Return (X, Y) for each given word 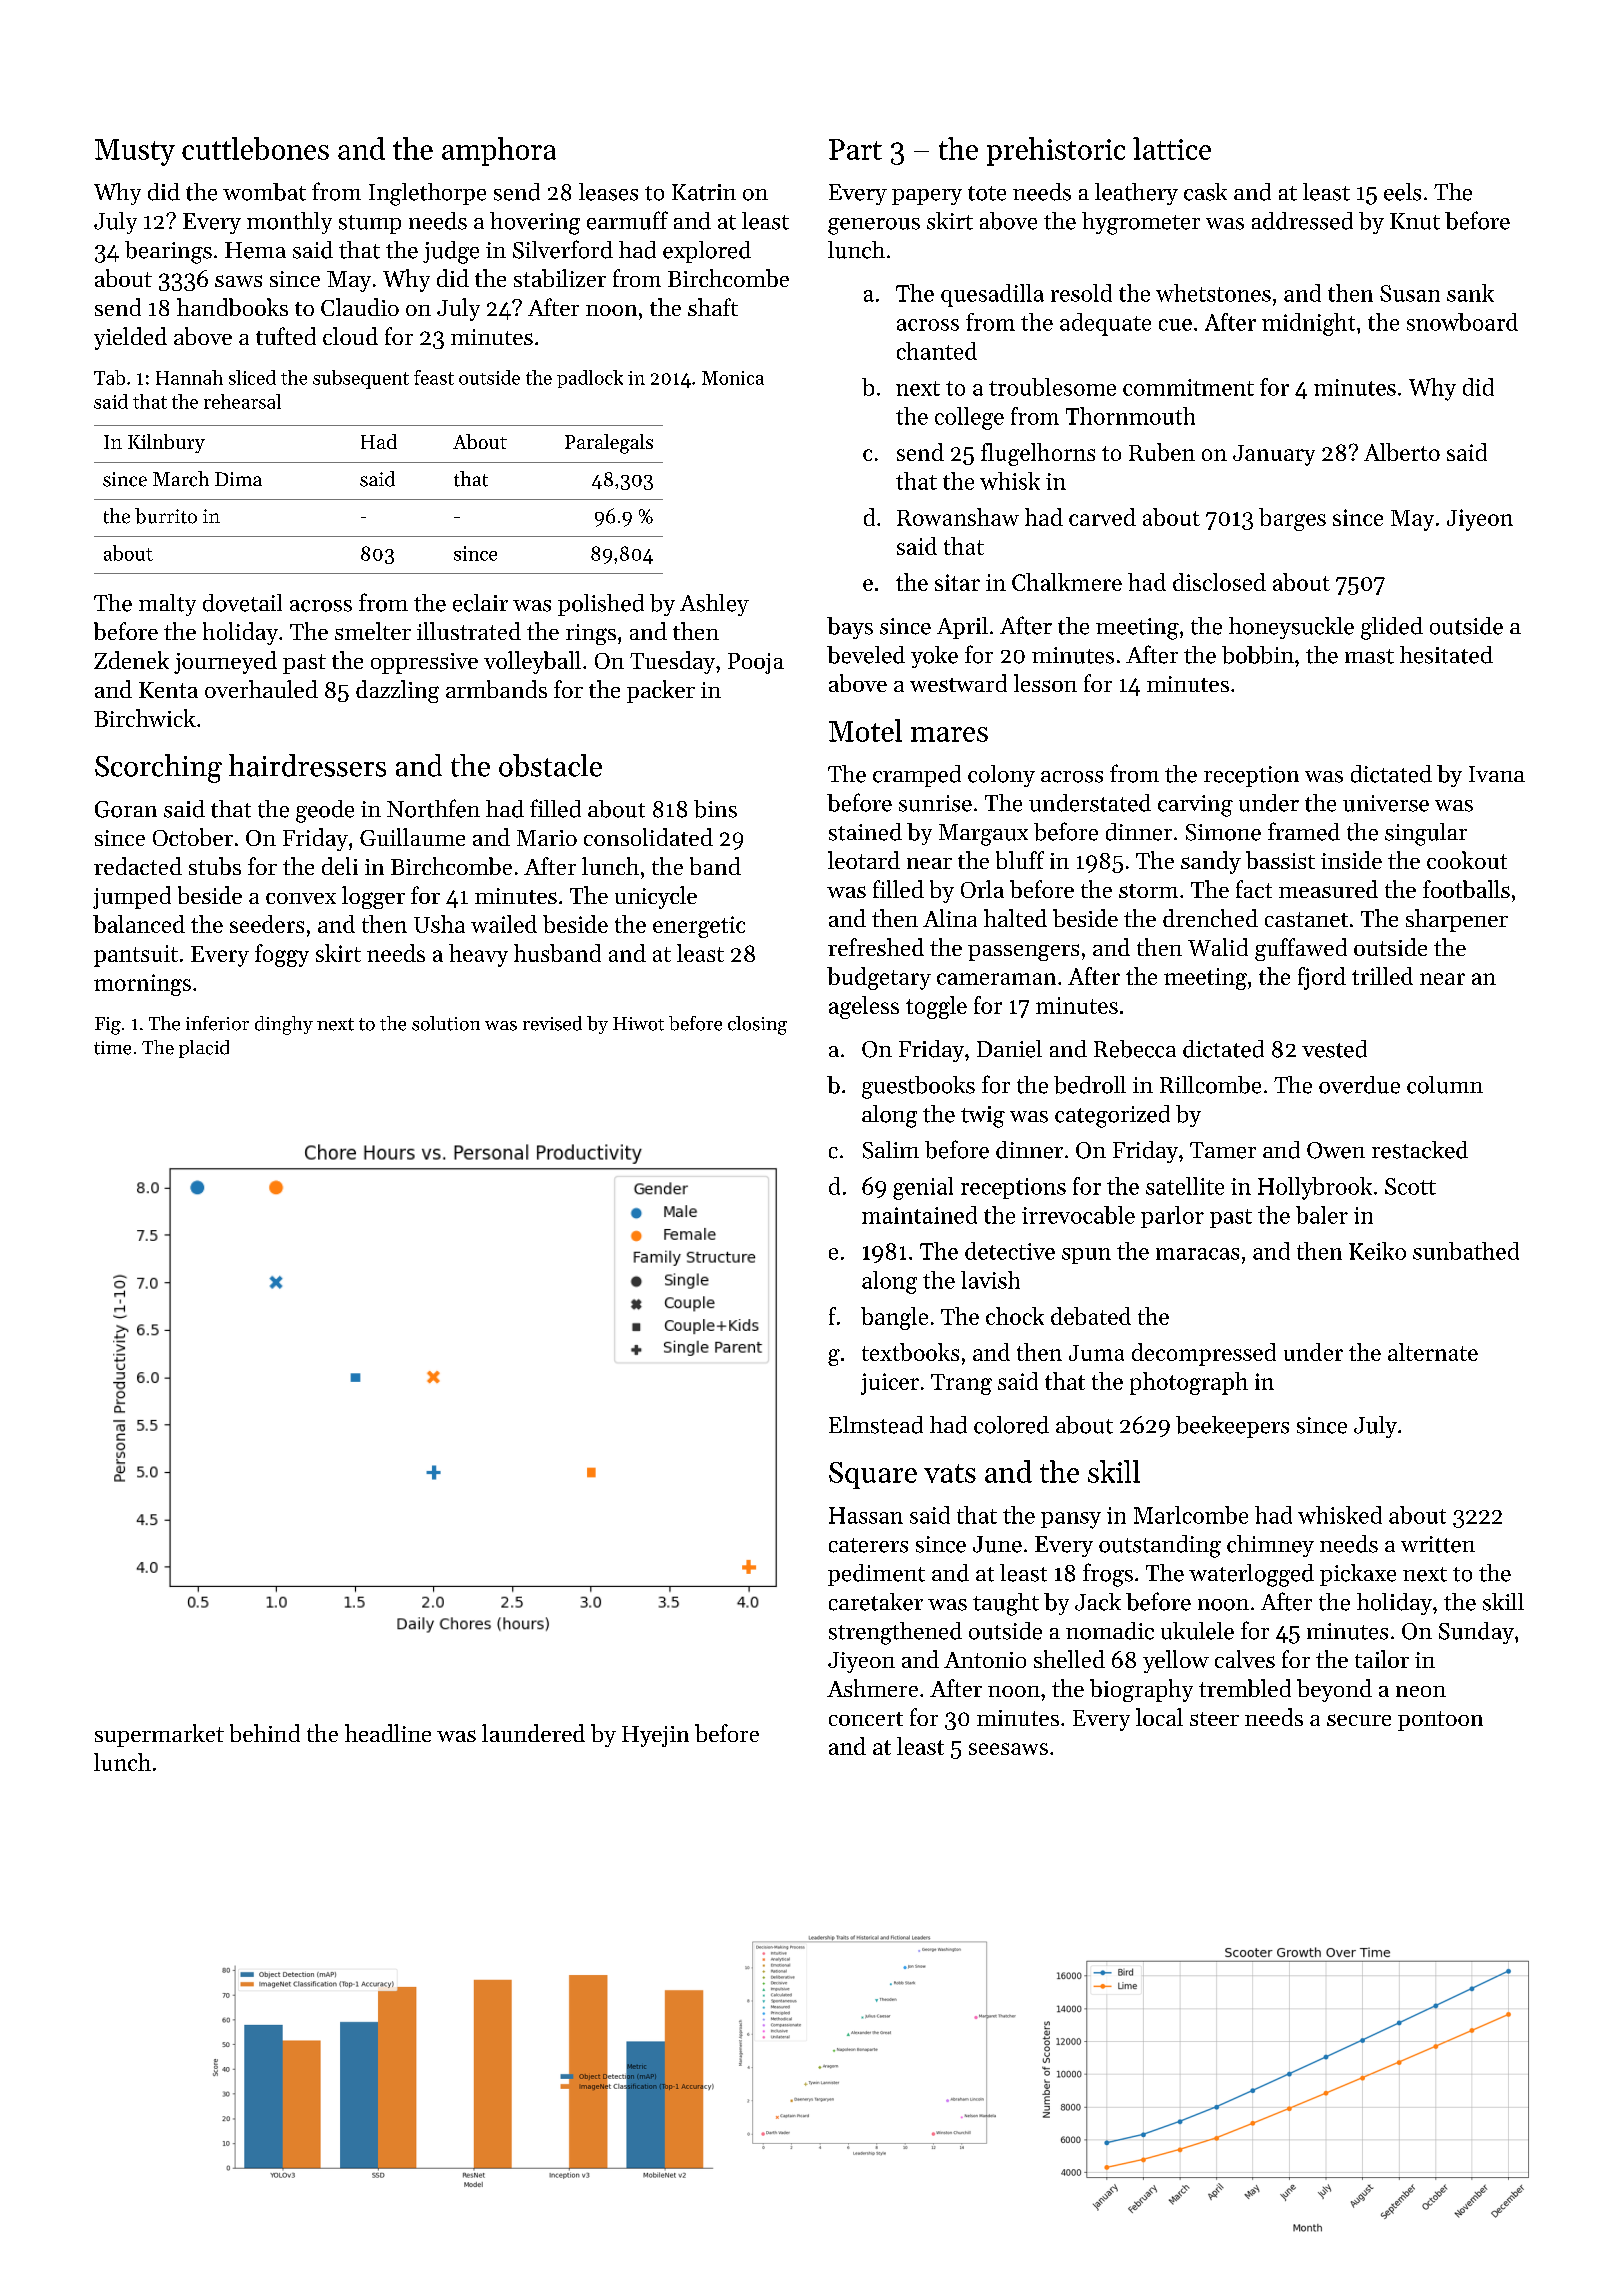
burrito (166, 516)
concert (866, 1719)
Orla (982, 889)
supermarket (159, 1735)
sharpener (1457, 920)
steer (1214, 1719)
